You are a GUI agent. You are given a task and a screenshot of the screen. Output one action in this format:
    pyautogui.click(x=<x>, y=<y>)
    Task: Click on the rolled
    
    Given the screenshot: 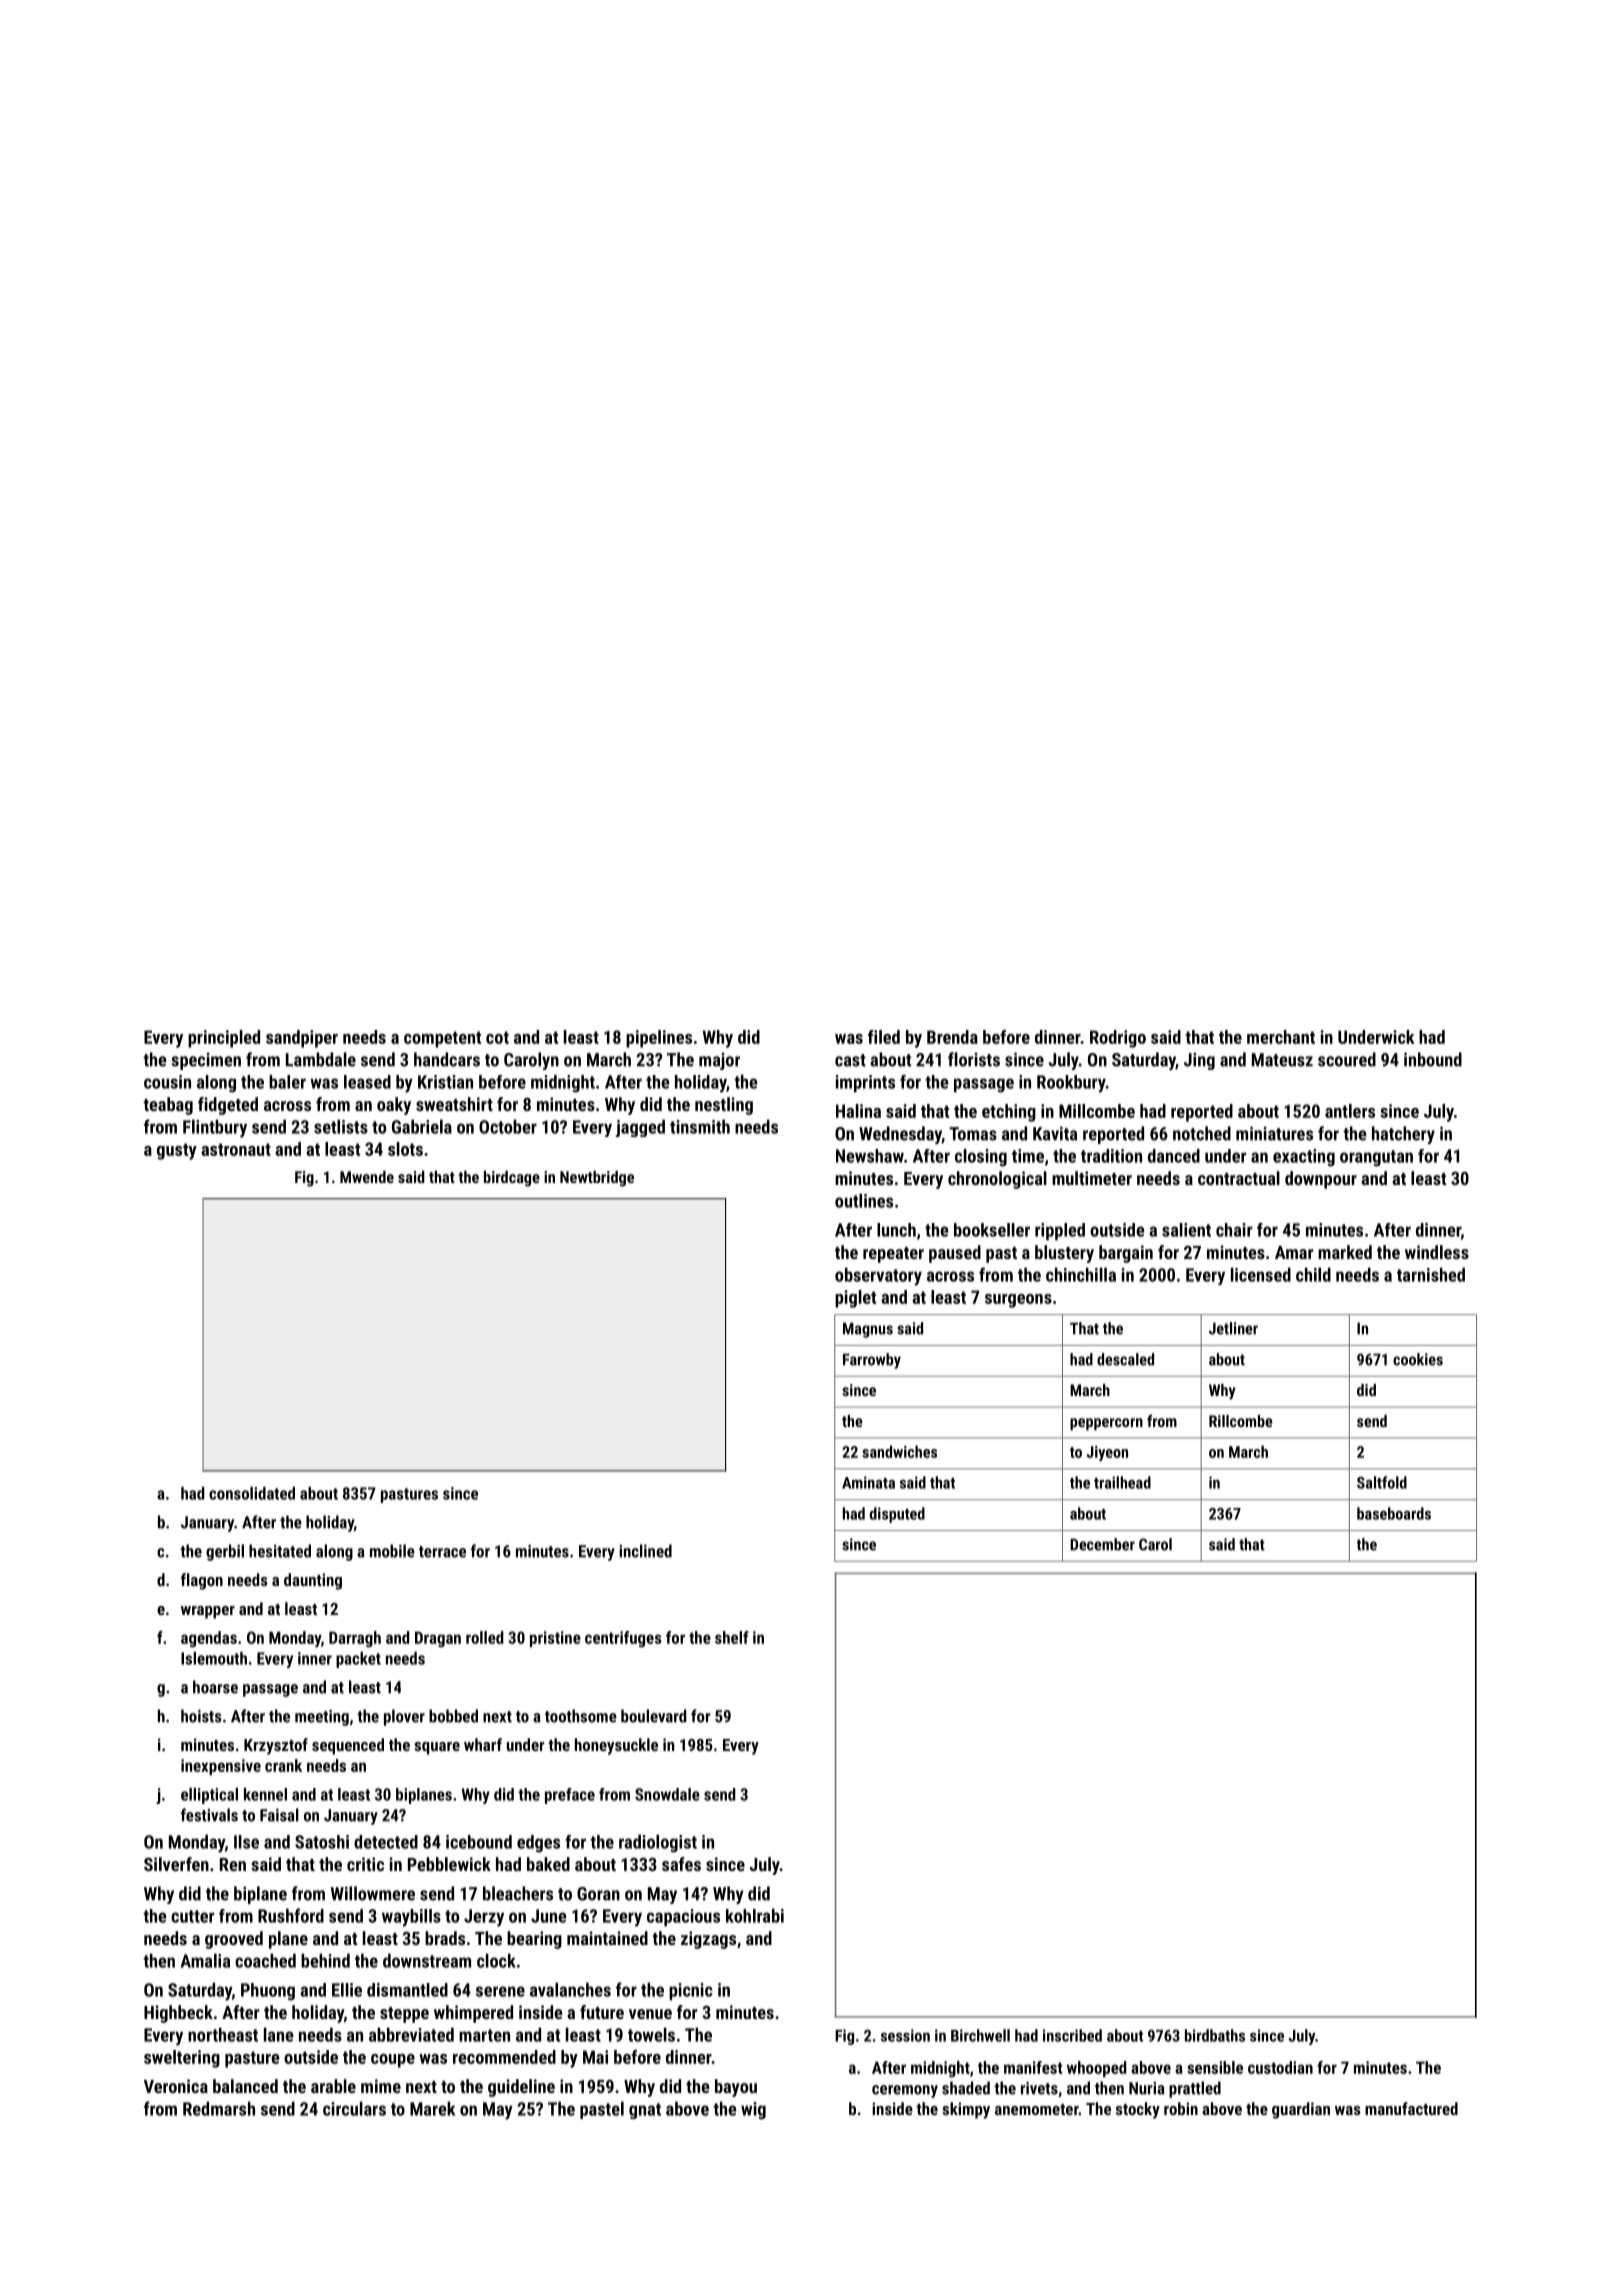 What is the action you would take?
    pyautogui.click(x=485, y=1637)
